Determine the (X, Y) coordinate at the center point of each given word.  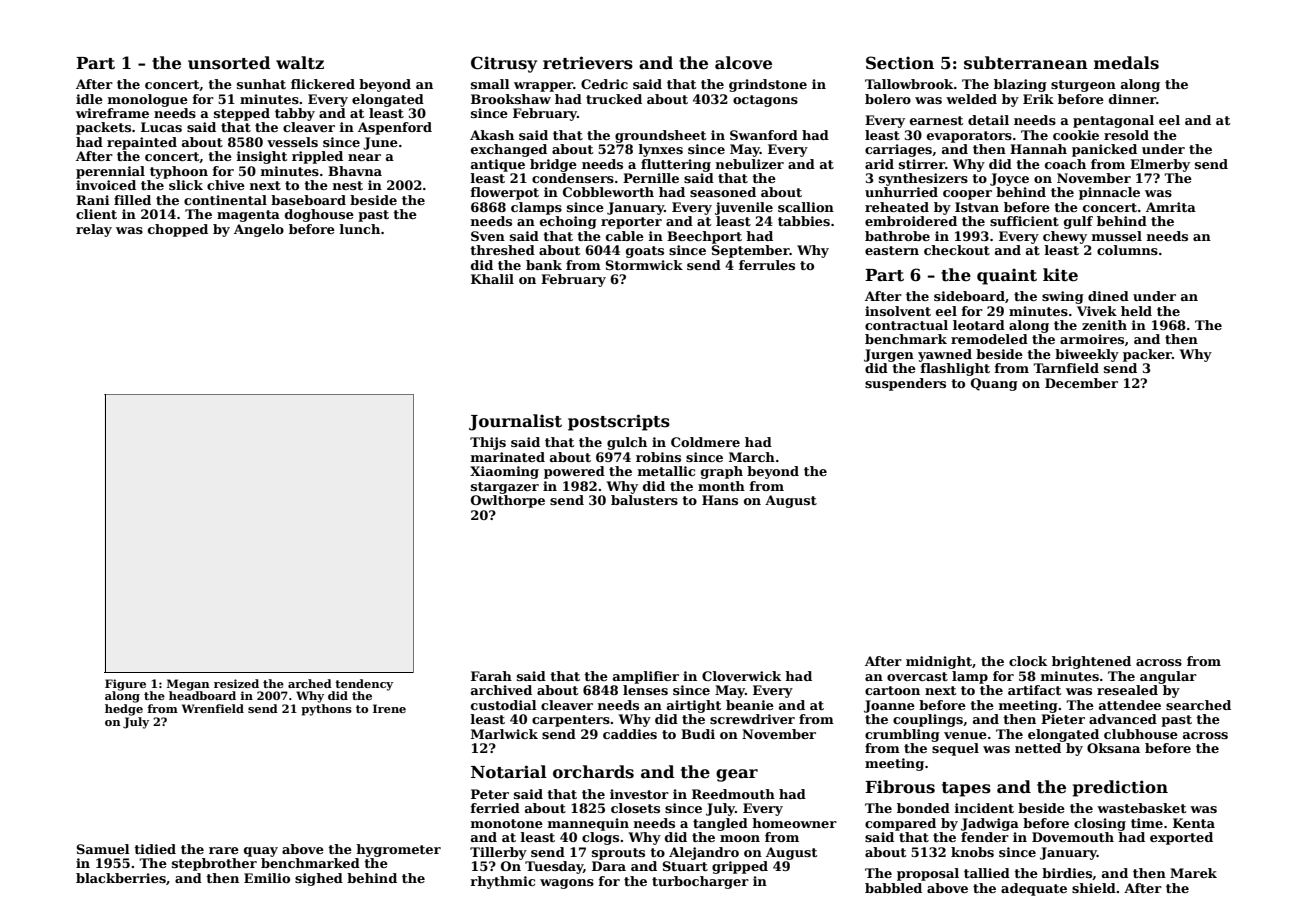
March (752, 457)
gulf (1078, 222)
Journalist (515, 422)
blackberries (121, 878)
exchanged (509, 150)
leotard (979, 325)
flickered (323, 84)
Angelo (259, 230)
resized (236, 683)
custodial (504, 705)
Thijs (488, 443)
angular (1168, 677)
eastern (892, 250)
